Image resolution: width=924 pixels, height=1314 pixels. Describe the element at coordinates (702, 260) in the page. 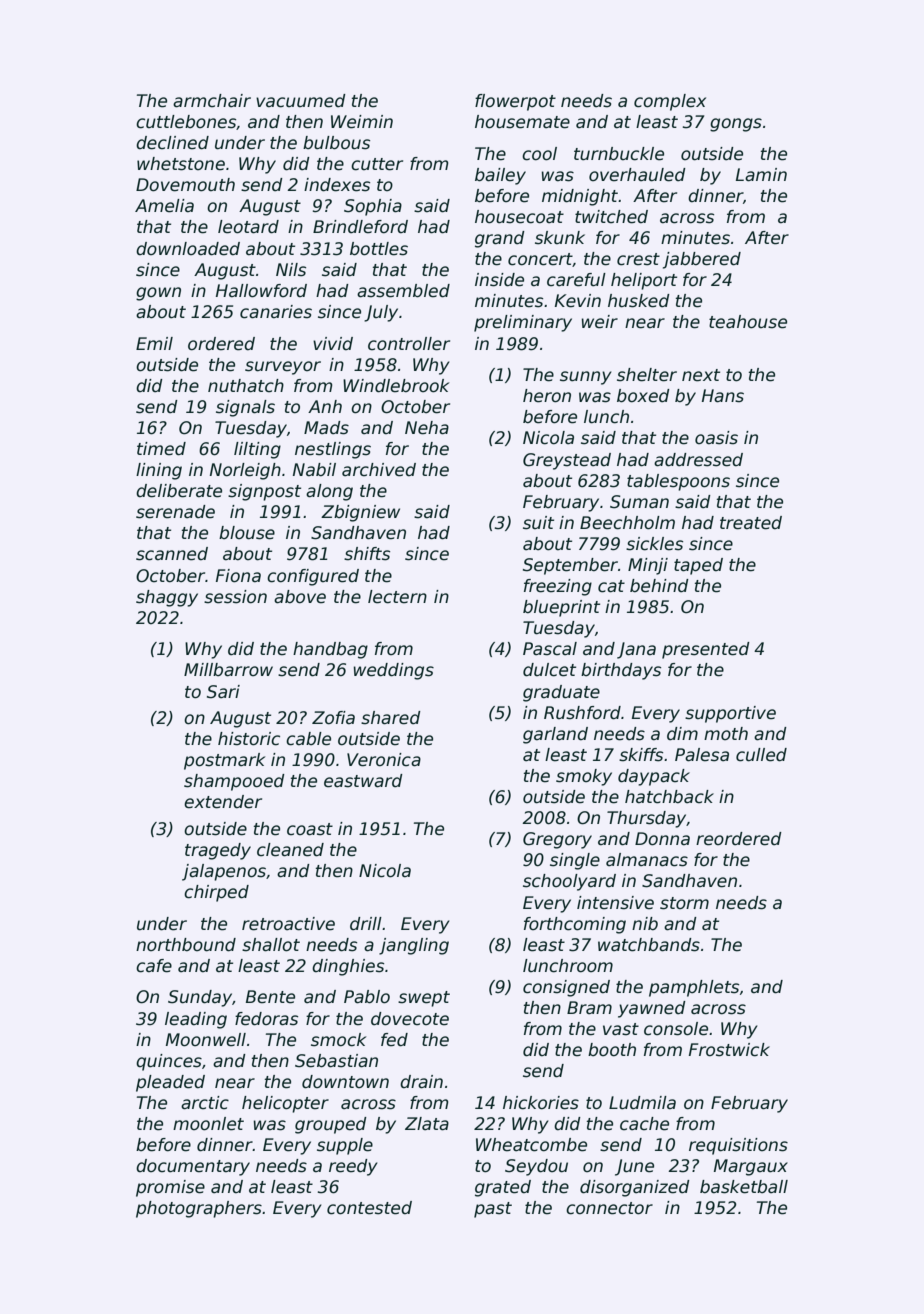

I see `jabbered` at that location.
